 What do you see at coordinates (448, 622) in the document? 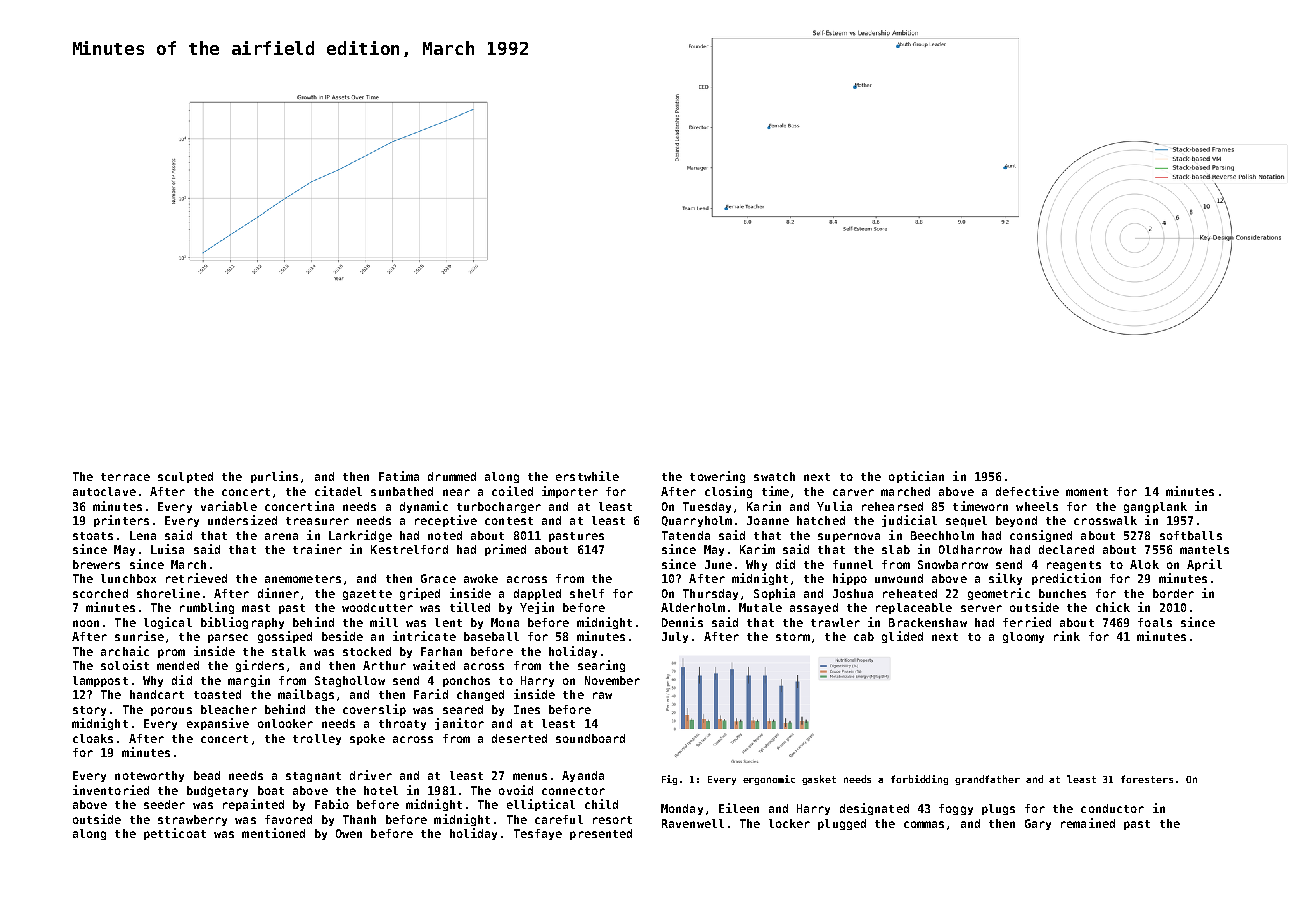
I see `lent` at bounding box center [448, 622].
